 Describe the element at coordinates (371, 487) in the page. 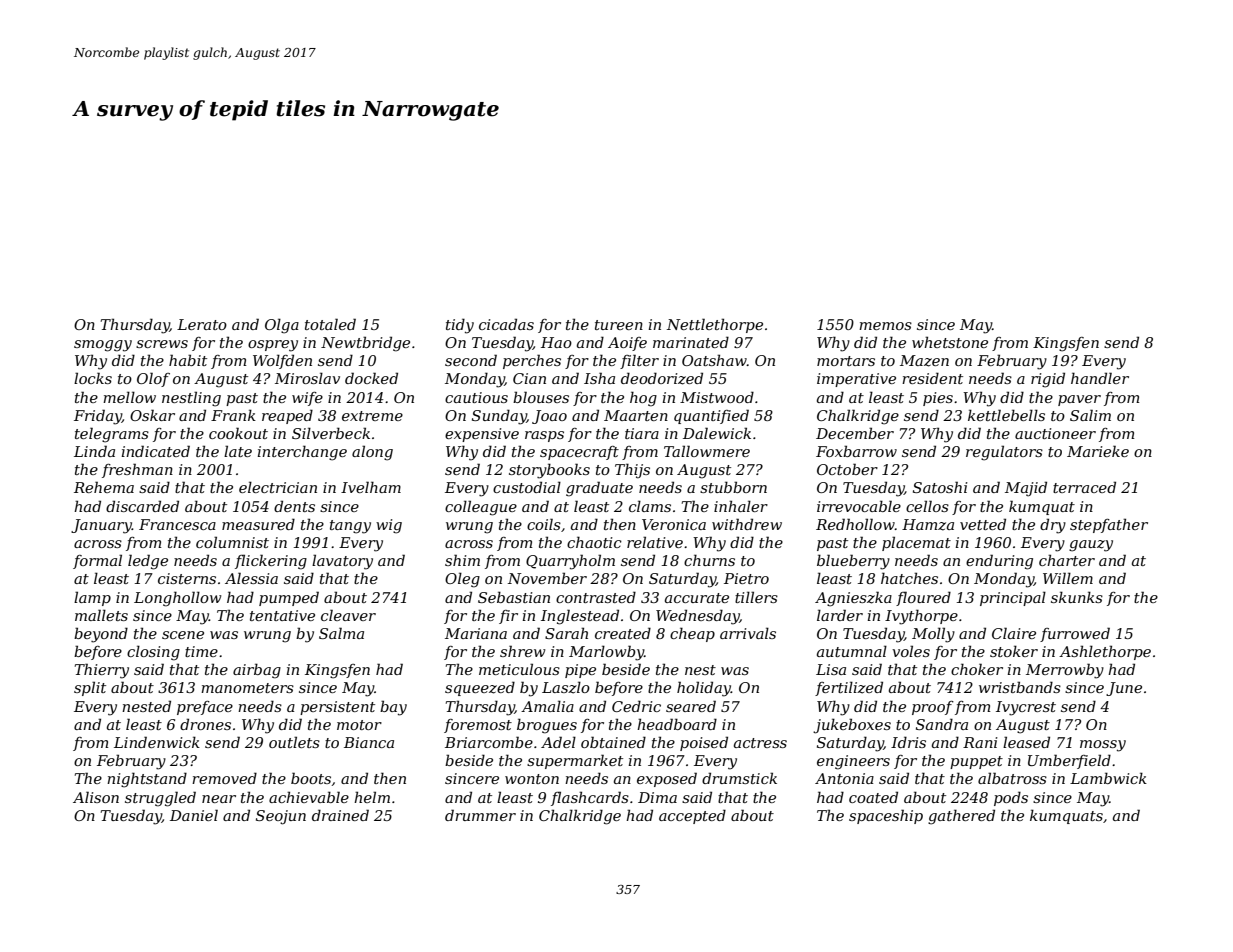

I see `Ivelham` at that location.
